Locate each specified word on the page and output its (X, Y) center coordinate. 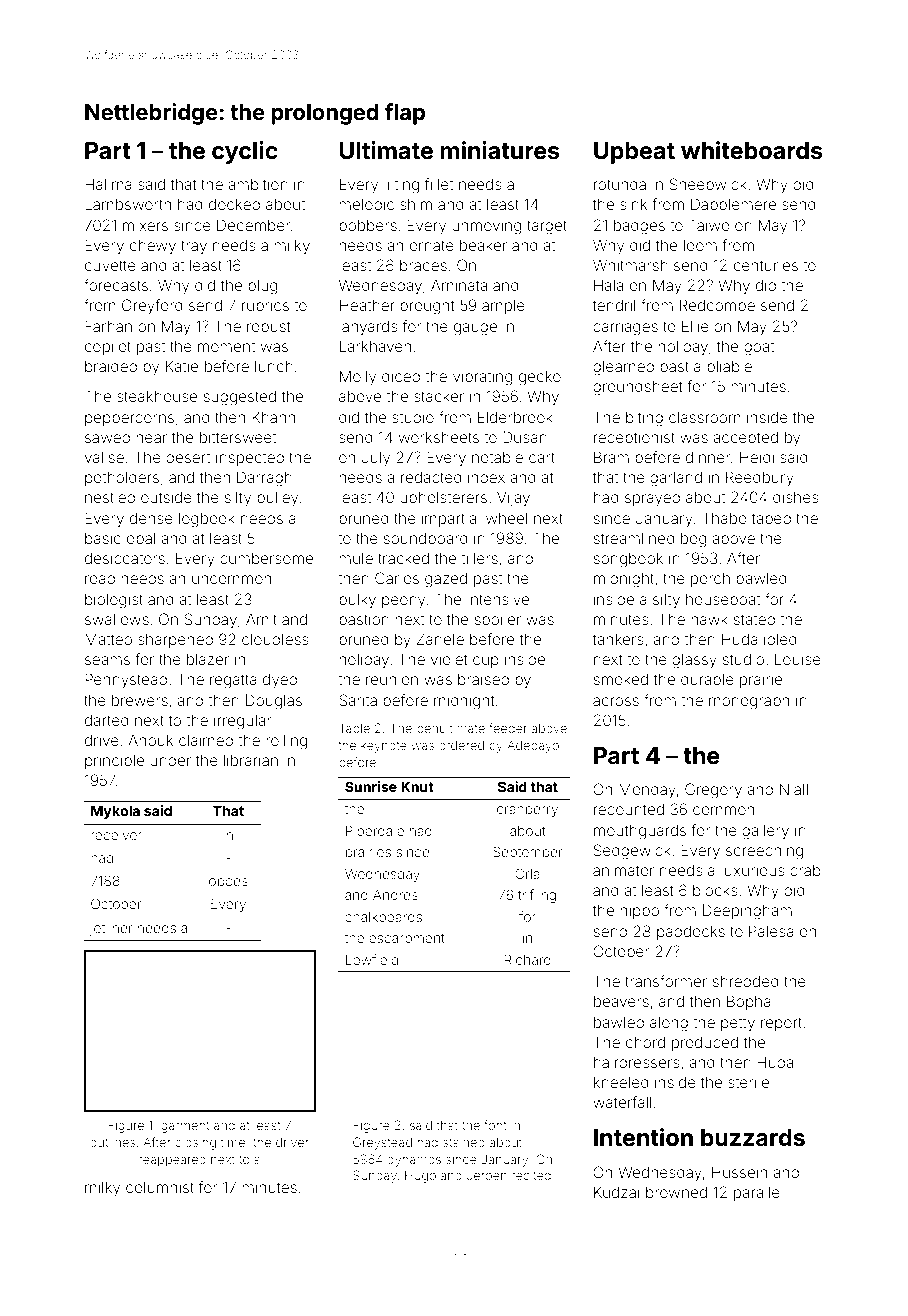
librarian (251, 760)
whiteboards (752, 150)
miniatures (500, 150)
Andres (395, 895)
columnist (160, 1187)
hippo (639, 911)
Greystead (382, 1143)
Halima (108, 184)
